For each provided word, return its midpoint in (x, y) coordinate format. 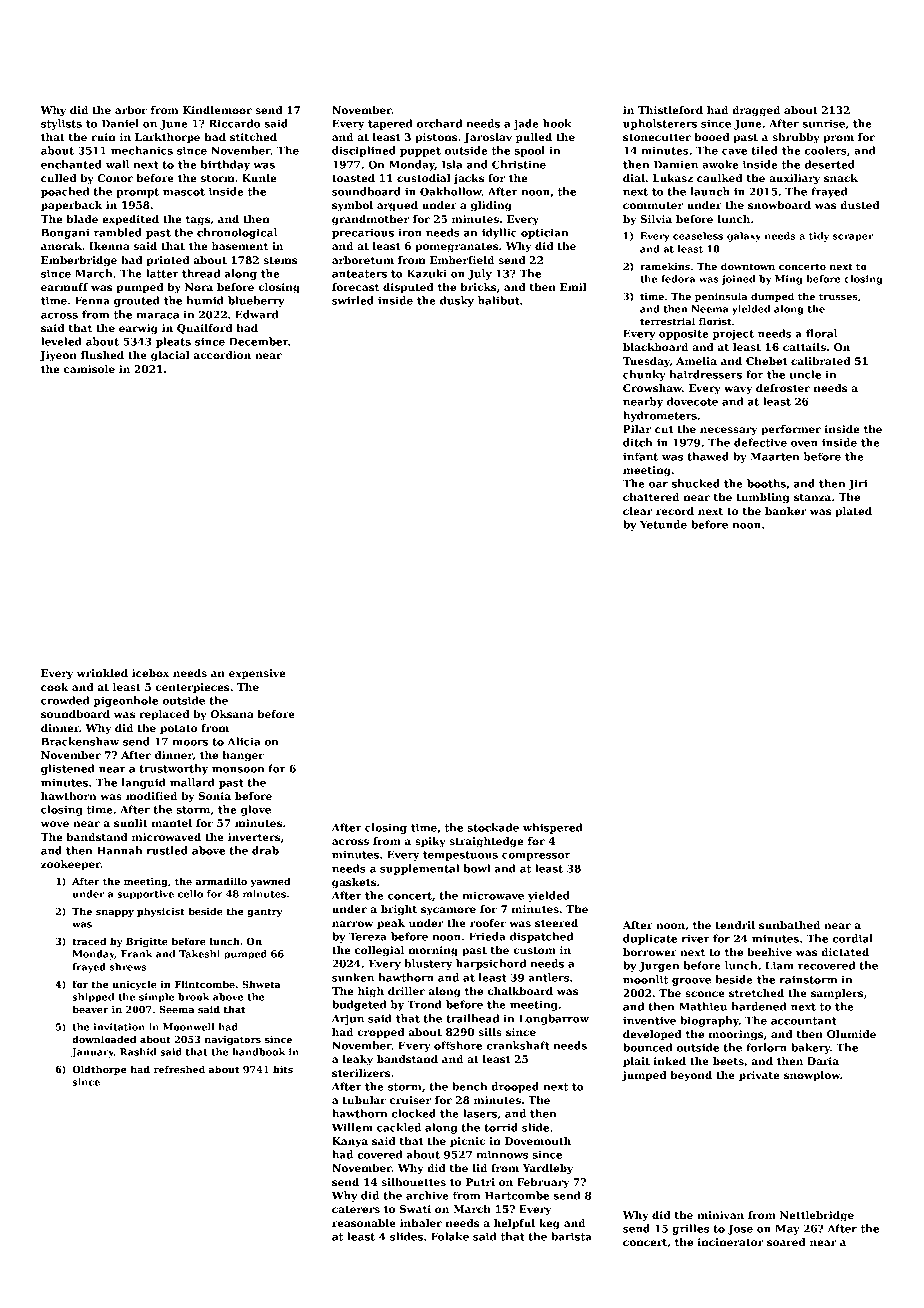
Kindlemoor (217, 110)
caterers (356, 1209)
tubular (364, 1100)
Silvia (656, 219)
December (258, 341)
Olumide (851, 1034)
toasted (353, 178)
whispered (553, 828)
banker (786, 511)
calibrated (821, 361)
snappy (115, 913)
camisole (89, 369)
